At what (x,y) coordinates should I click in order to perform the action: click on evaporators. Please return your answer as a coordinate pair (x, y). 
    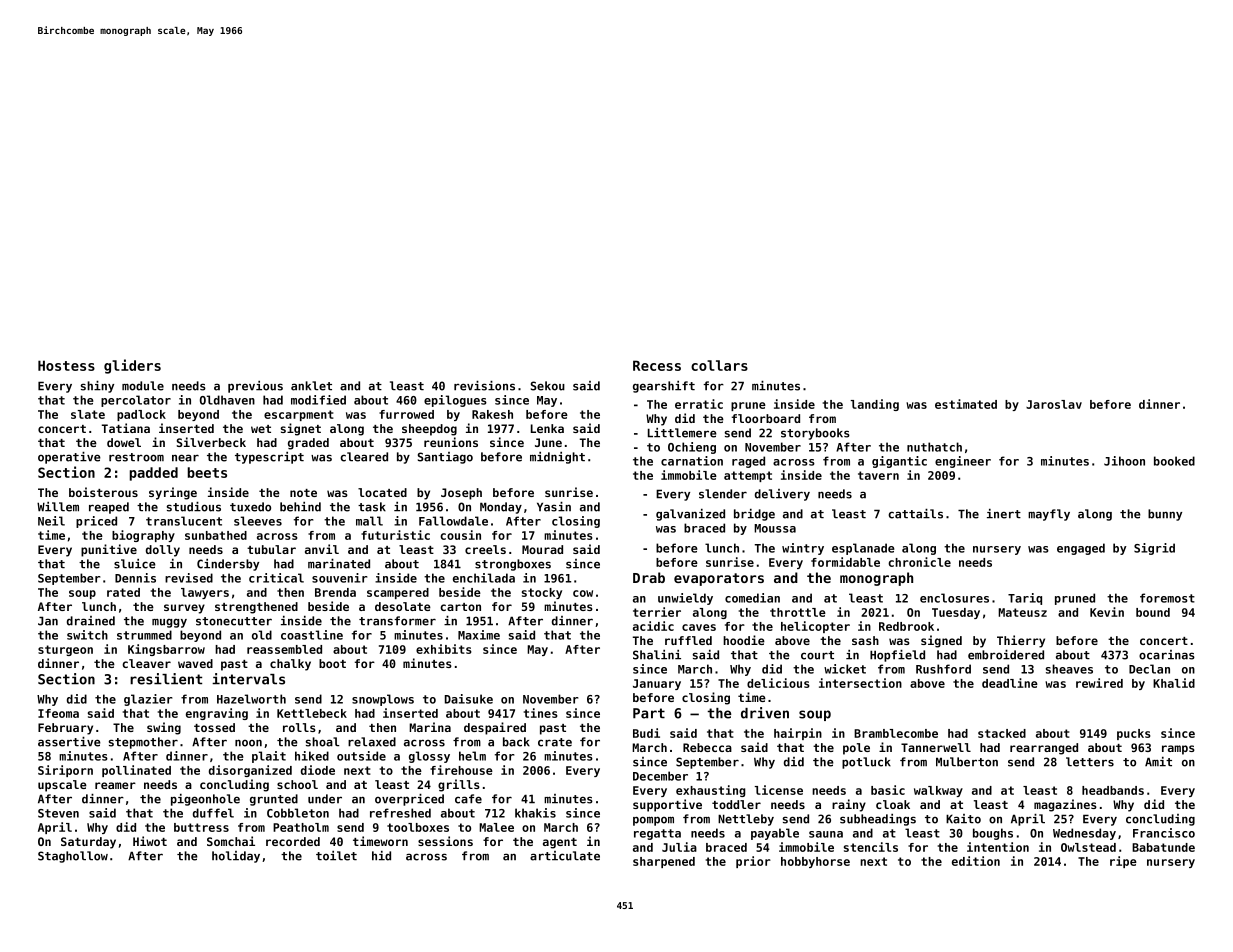
    Looking at the image, I should click on (719, 579).
